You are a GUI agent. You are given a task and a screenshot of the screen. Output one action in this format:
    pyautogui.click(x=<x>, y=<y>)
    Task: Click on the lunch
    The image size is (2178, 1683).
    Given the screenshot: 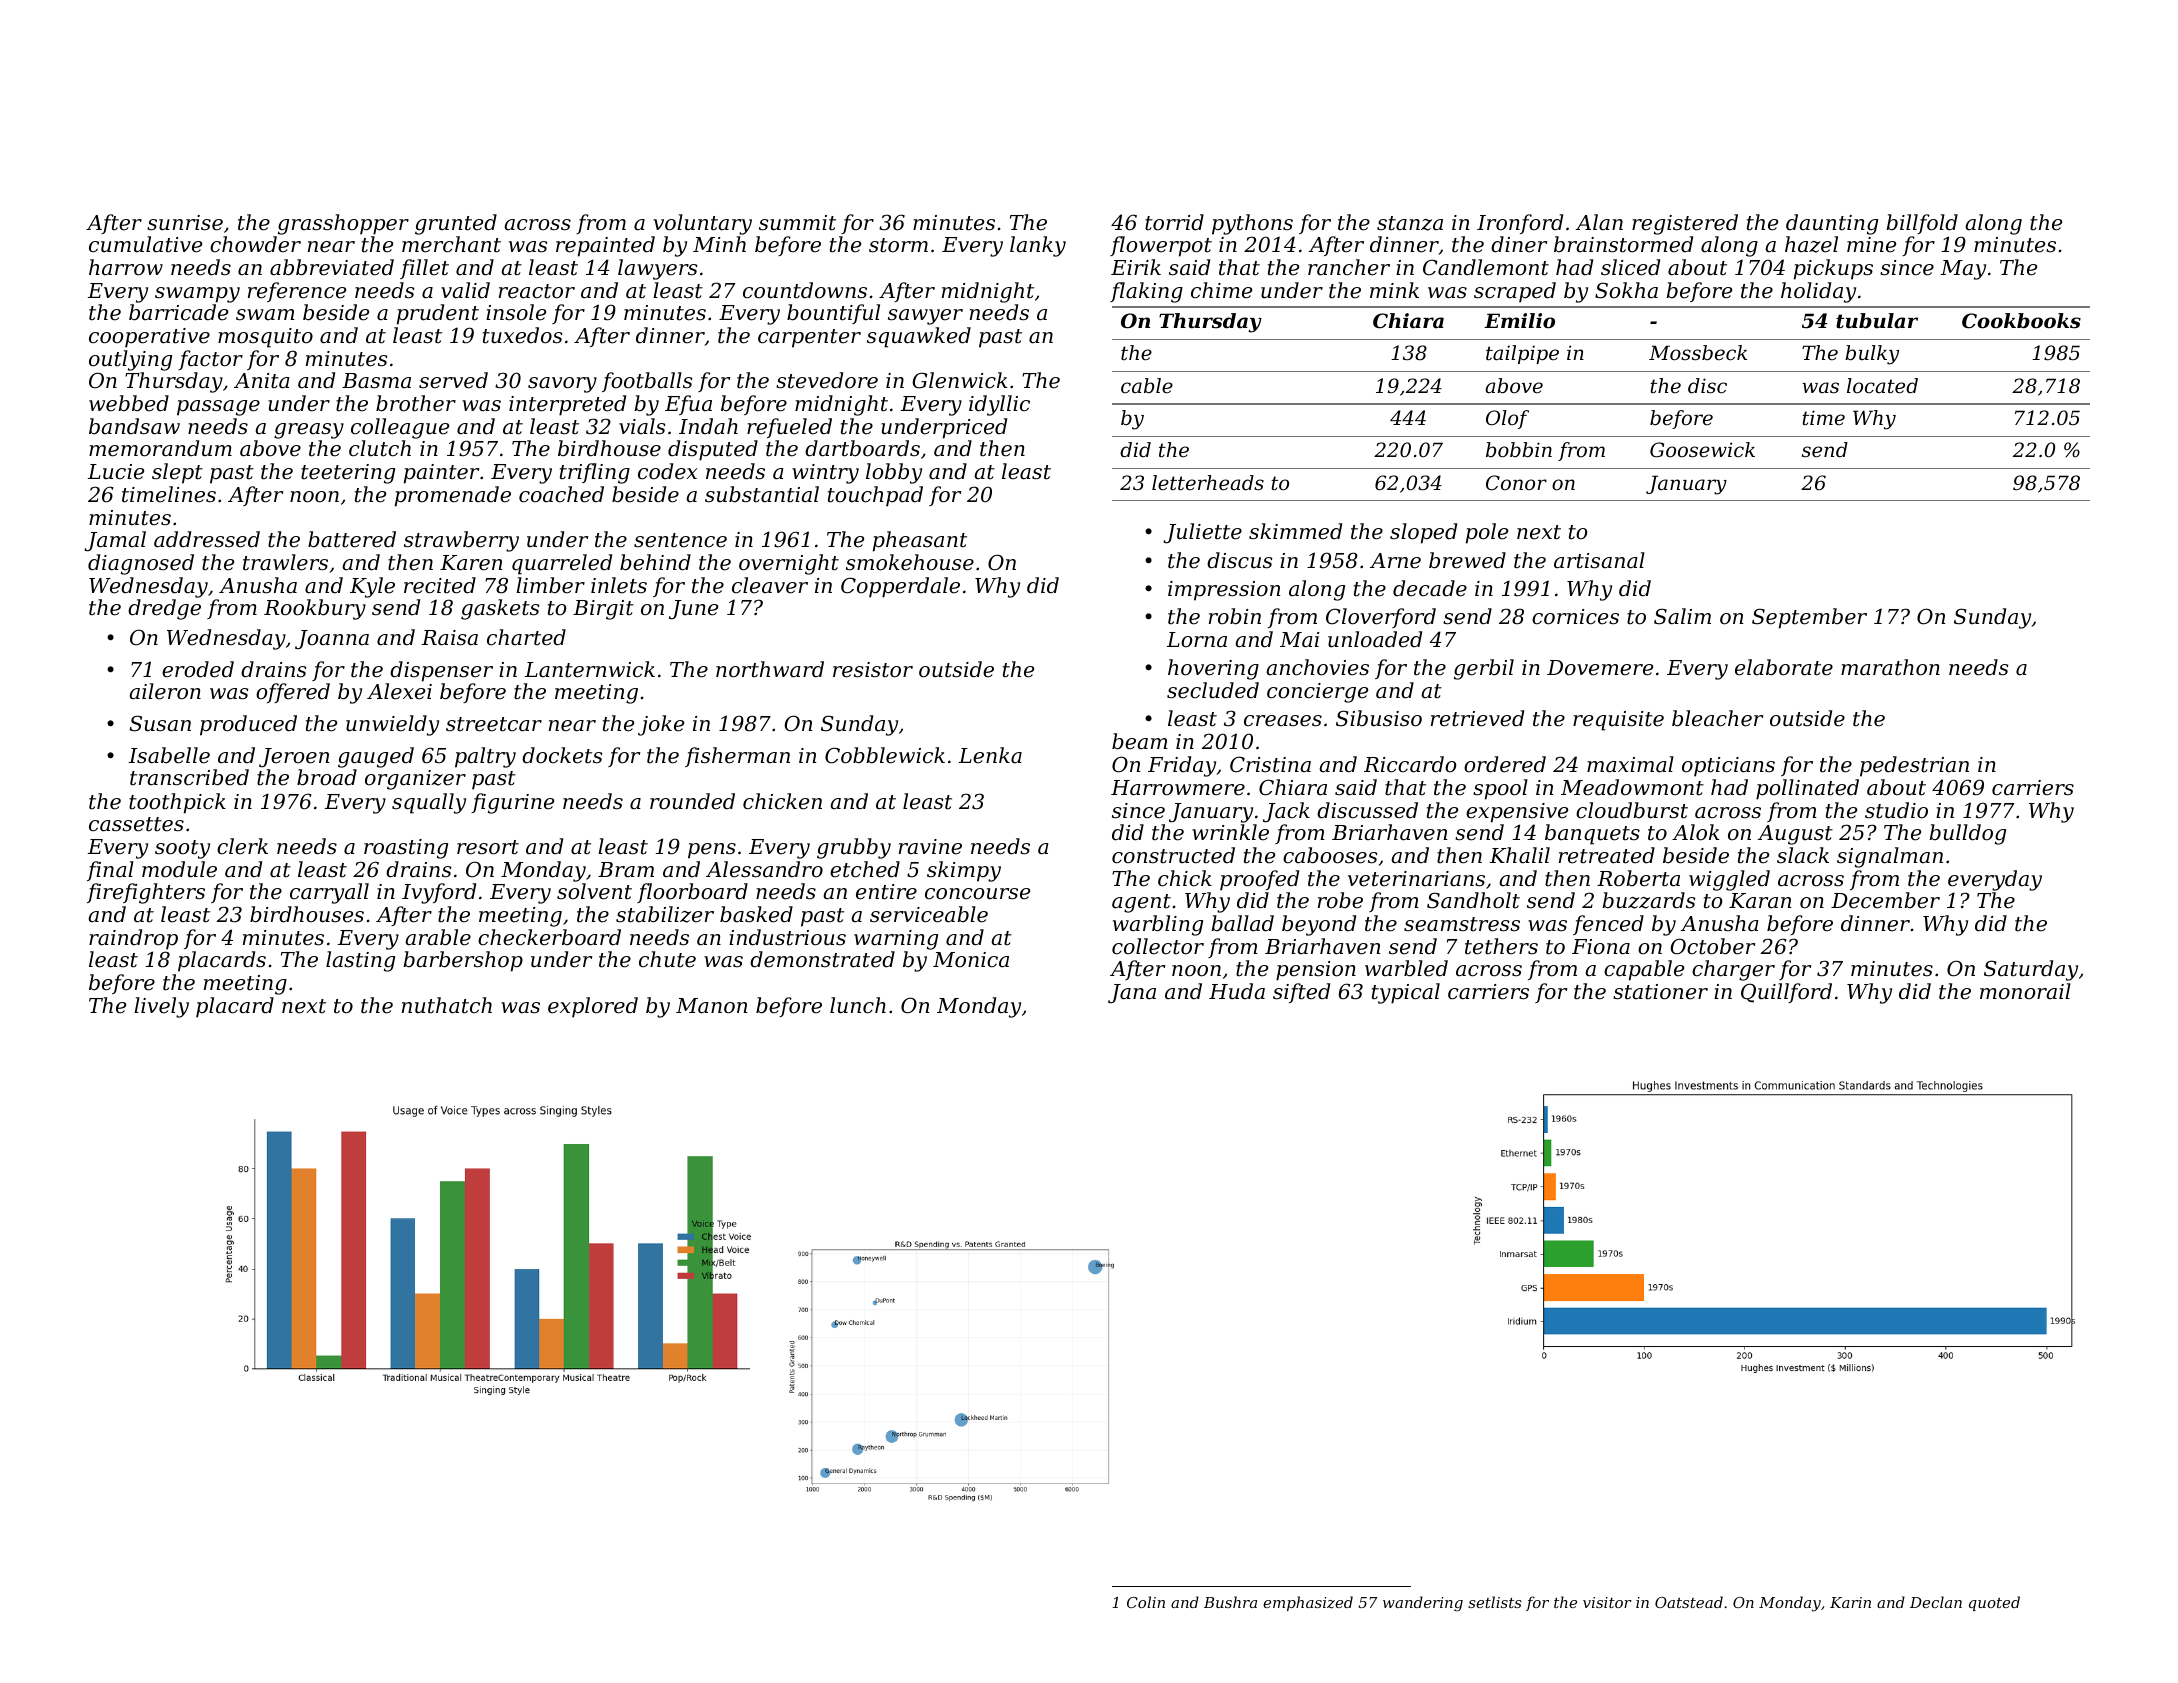 What is the action you would take?
    pyautogui.click(x=858, y=1005)
